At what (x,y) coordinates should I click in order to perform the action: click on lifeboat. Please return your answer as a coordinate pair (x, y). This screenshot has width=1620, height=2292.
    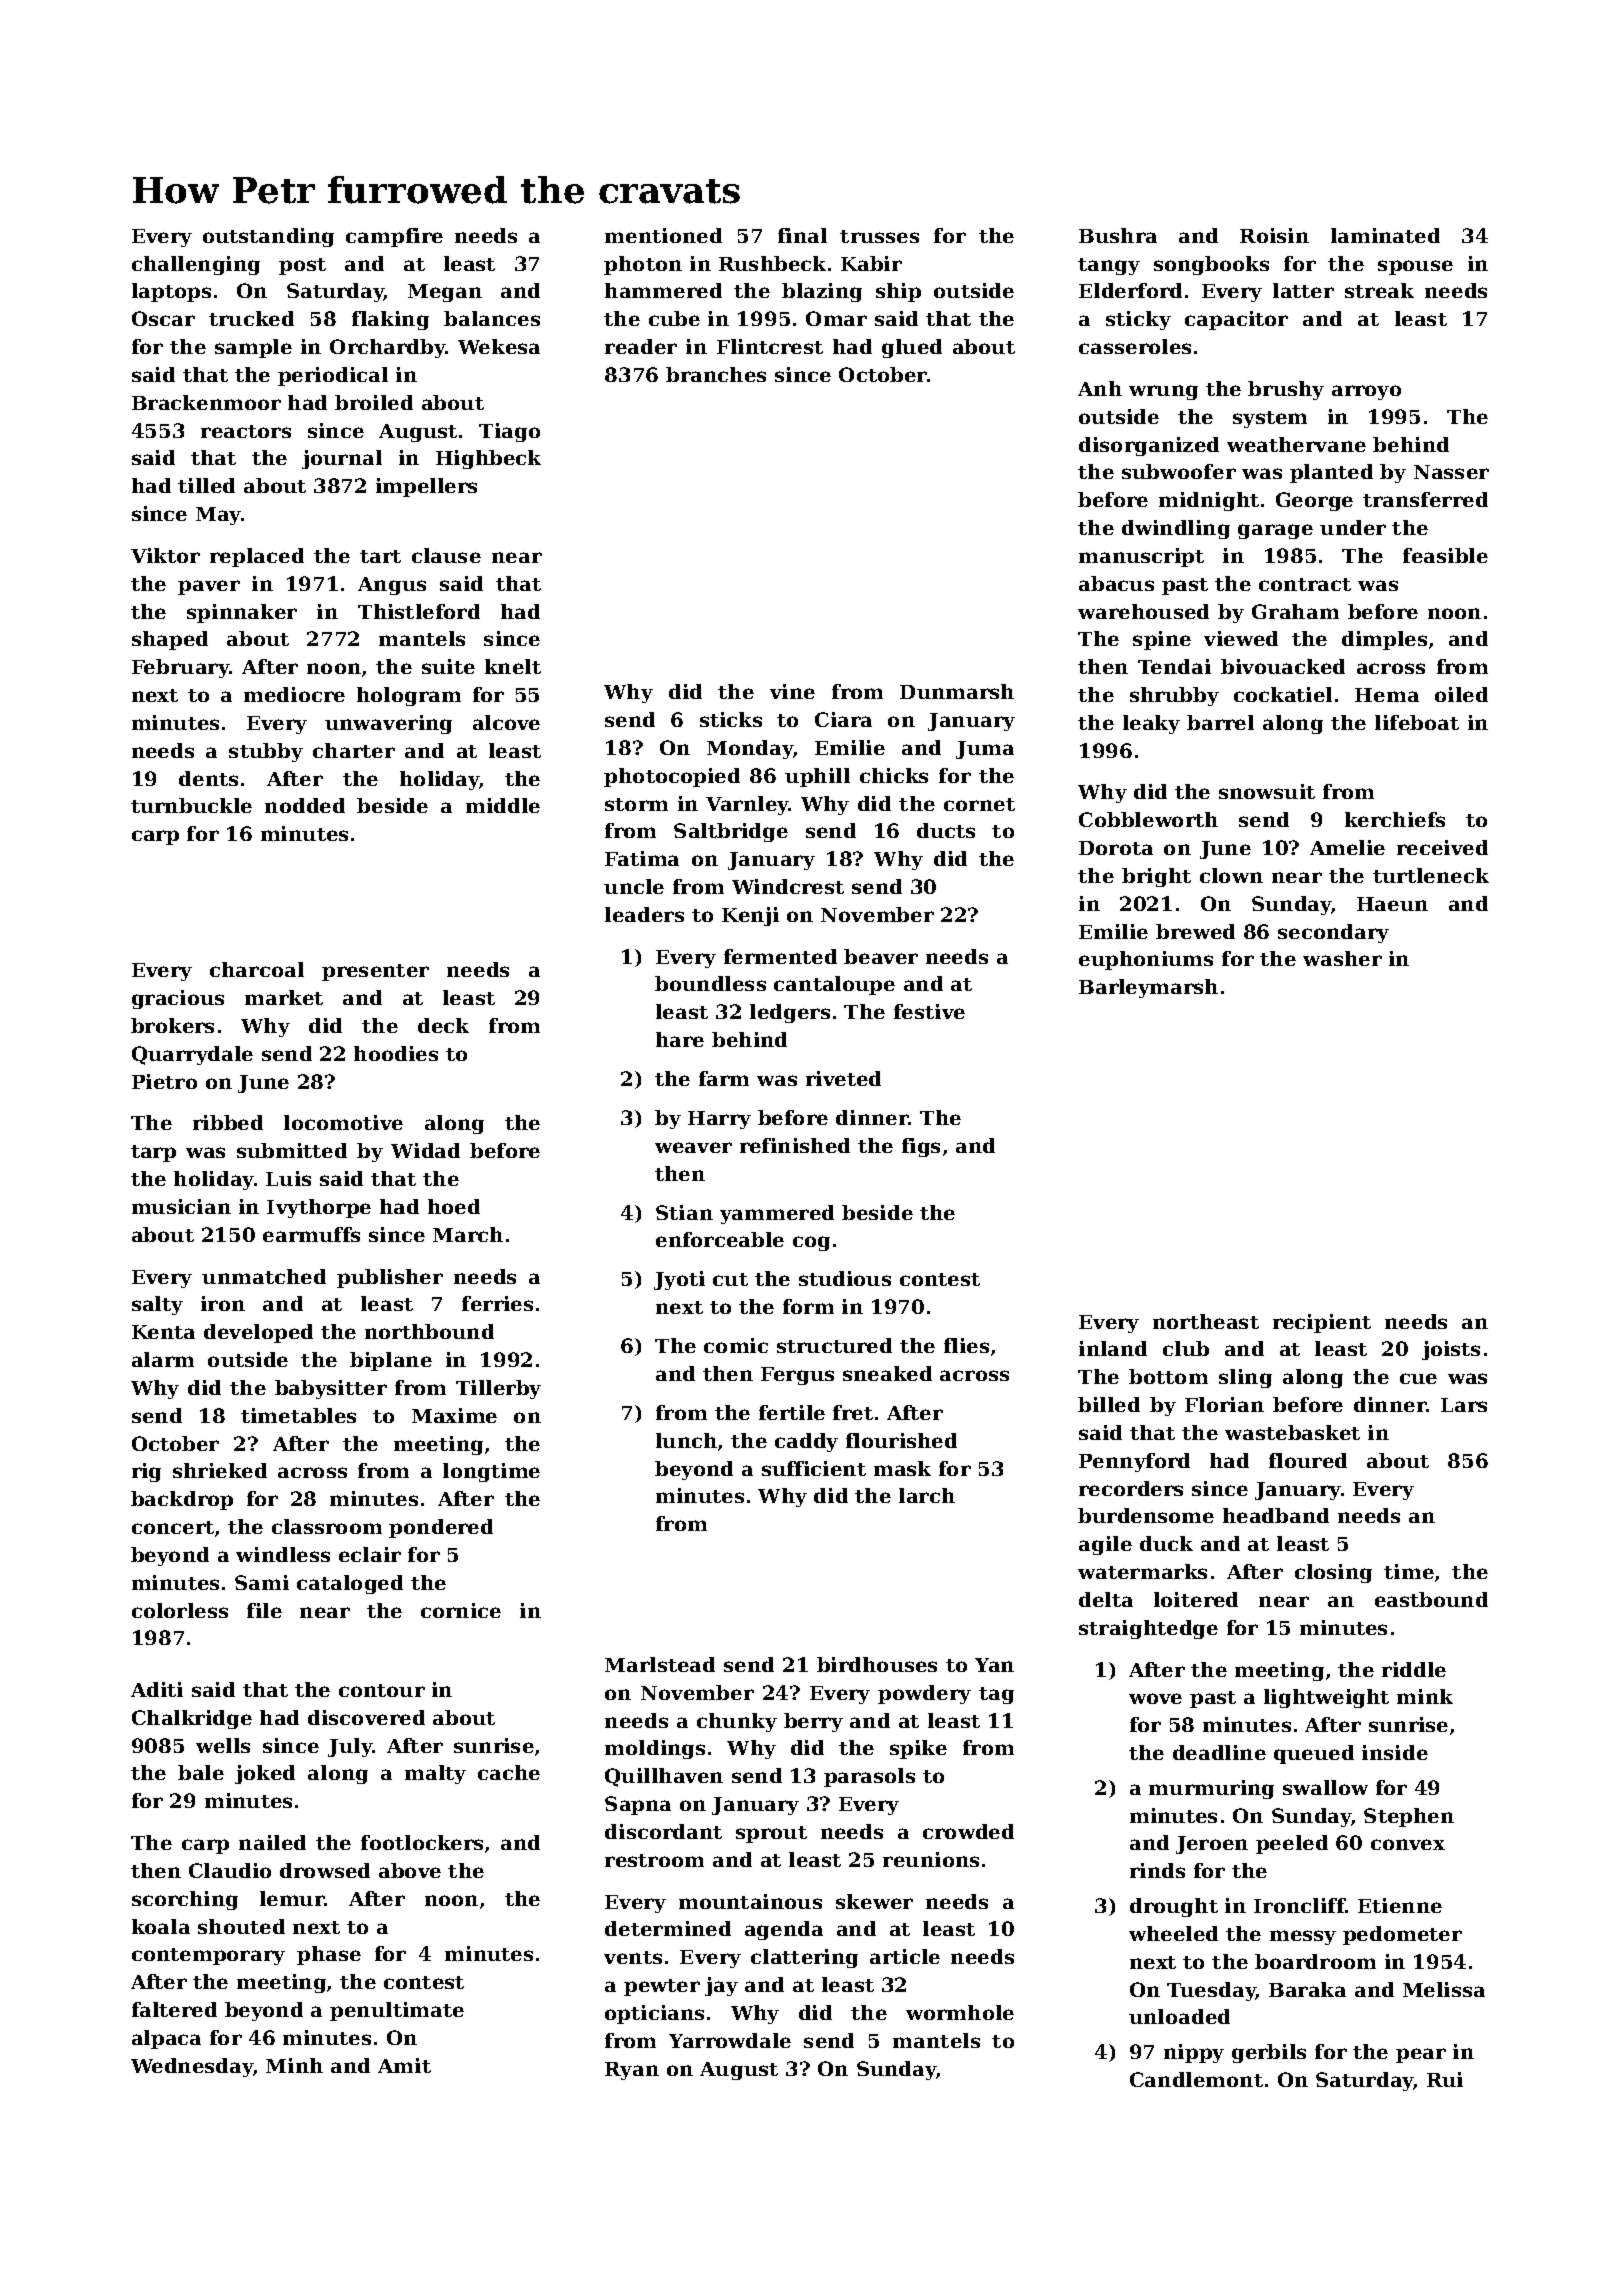
    Looking at the image, I should click on (1417, 722).
